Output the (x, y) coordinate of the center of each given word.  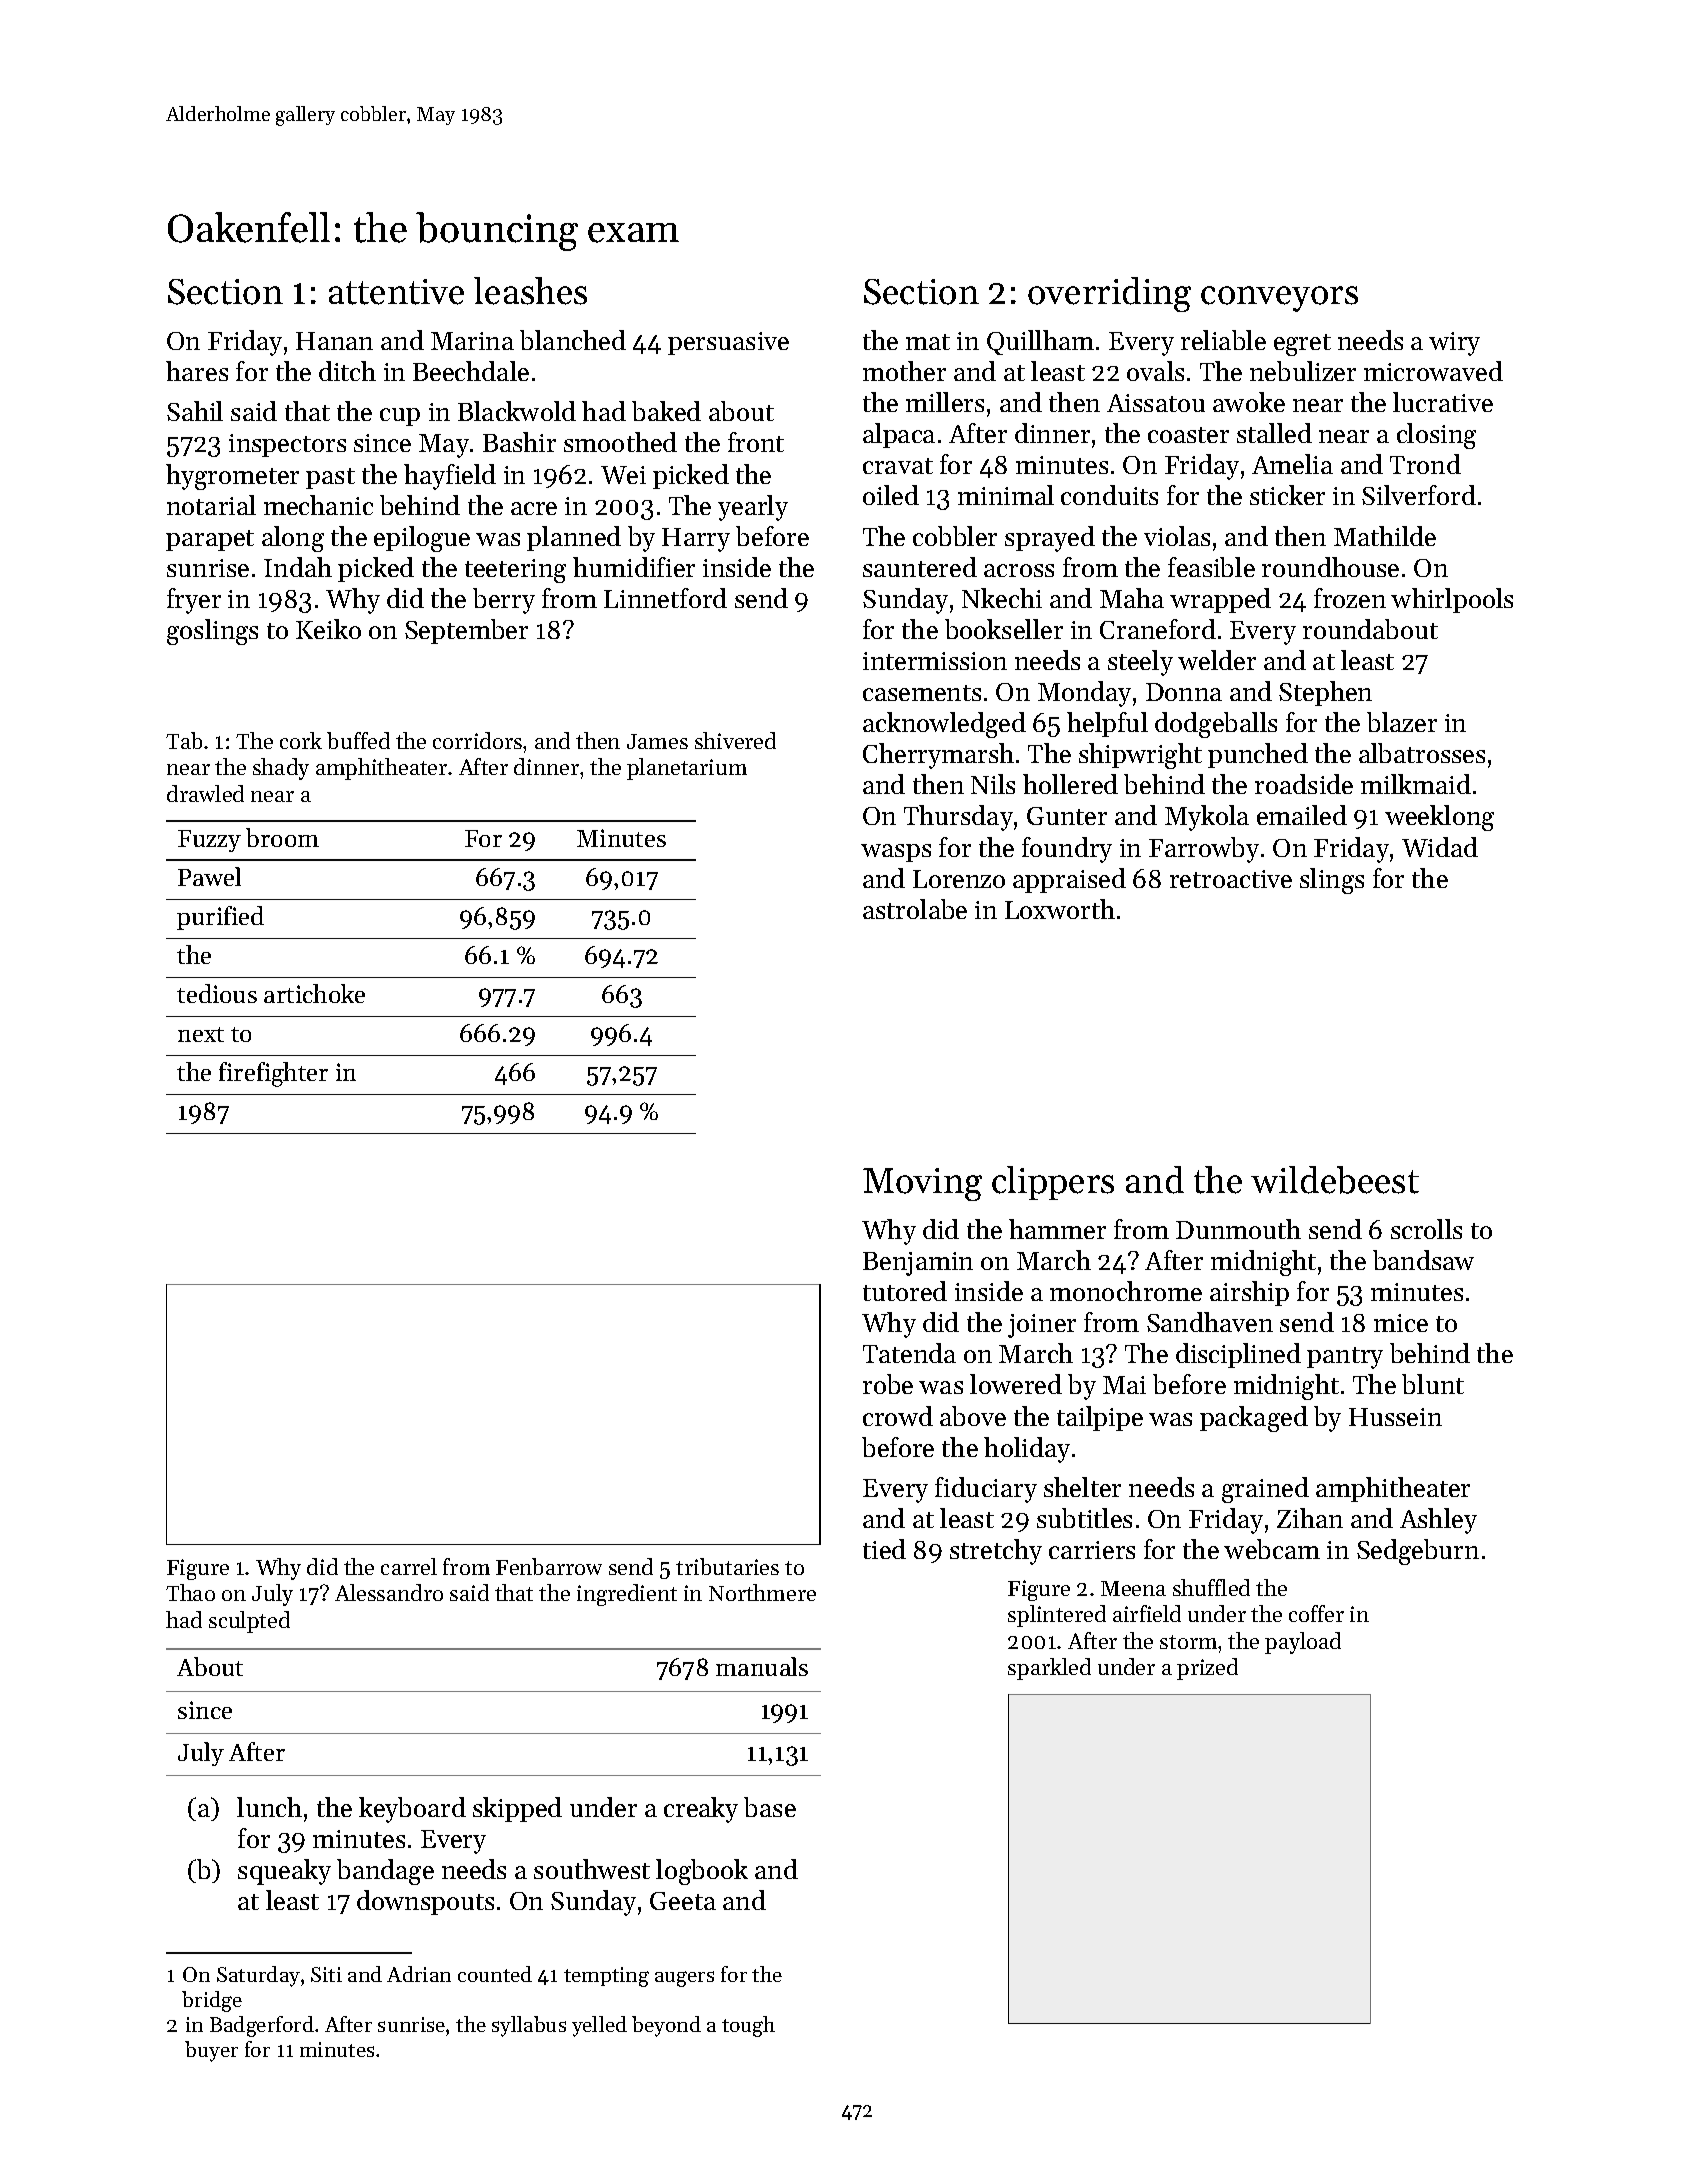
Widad (1440, 847)
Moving (922, 1184)
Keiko (328, 629)
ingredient (627, 1595)
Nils (993, 784)
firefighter (273, 1074)
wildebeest (1335, 1180)
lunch (269, 1807)
